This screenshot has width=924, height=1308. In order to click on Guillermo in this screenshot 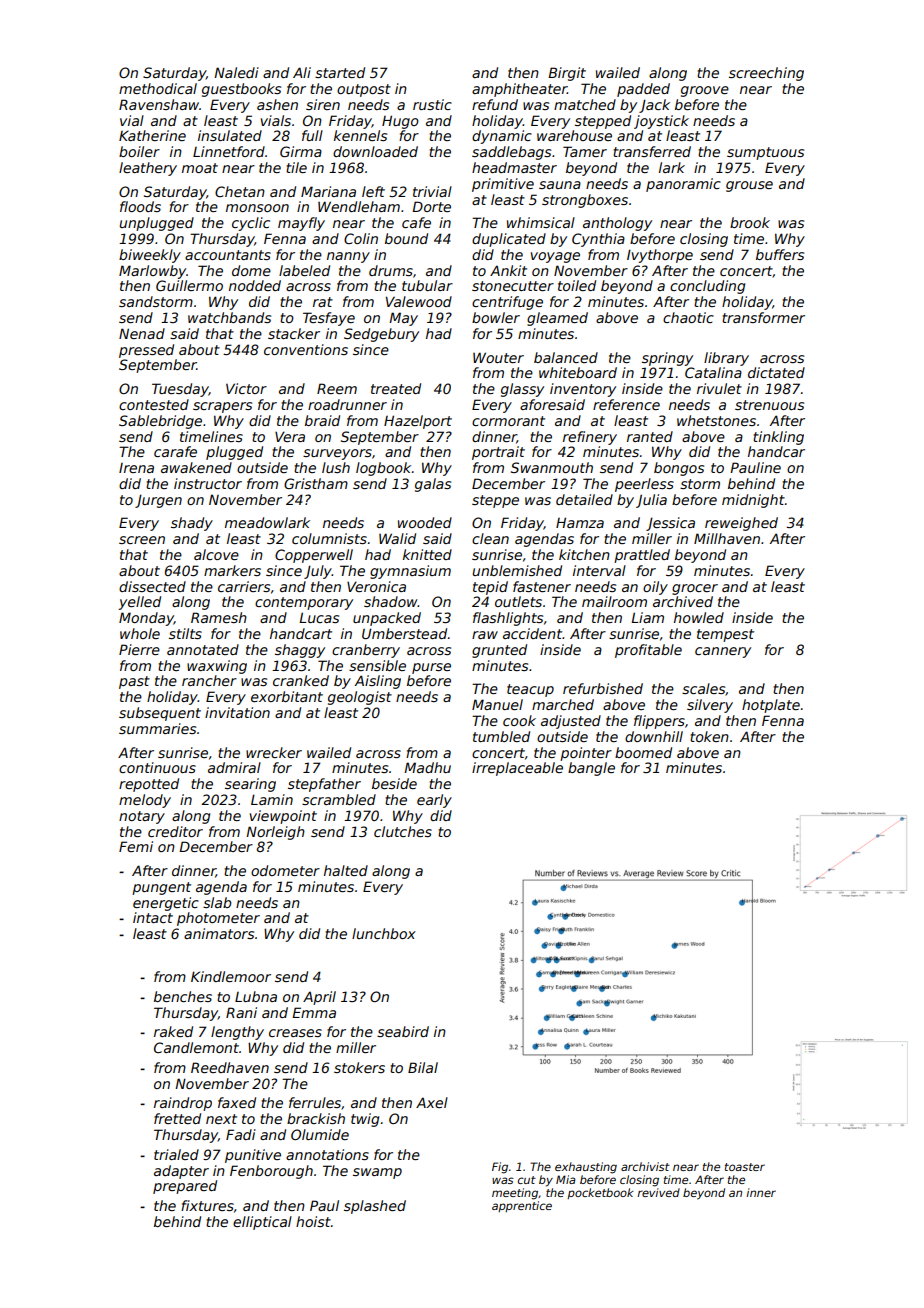, I will do `click(189, 285)`.
